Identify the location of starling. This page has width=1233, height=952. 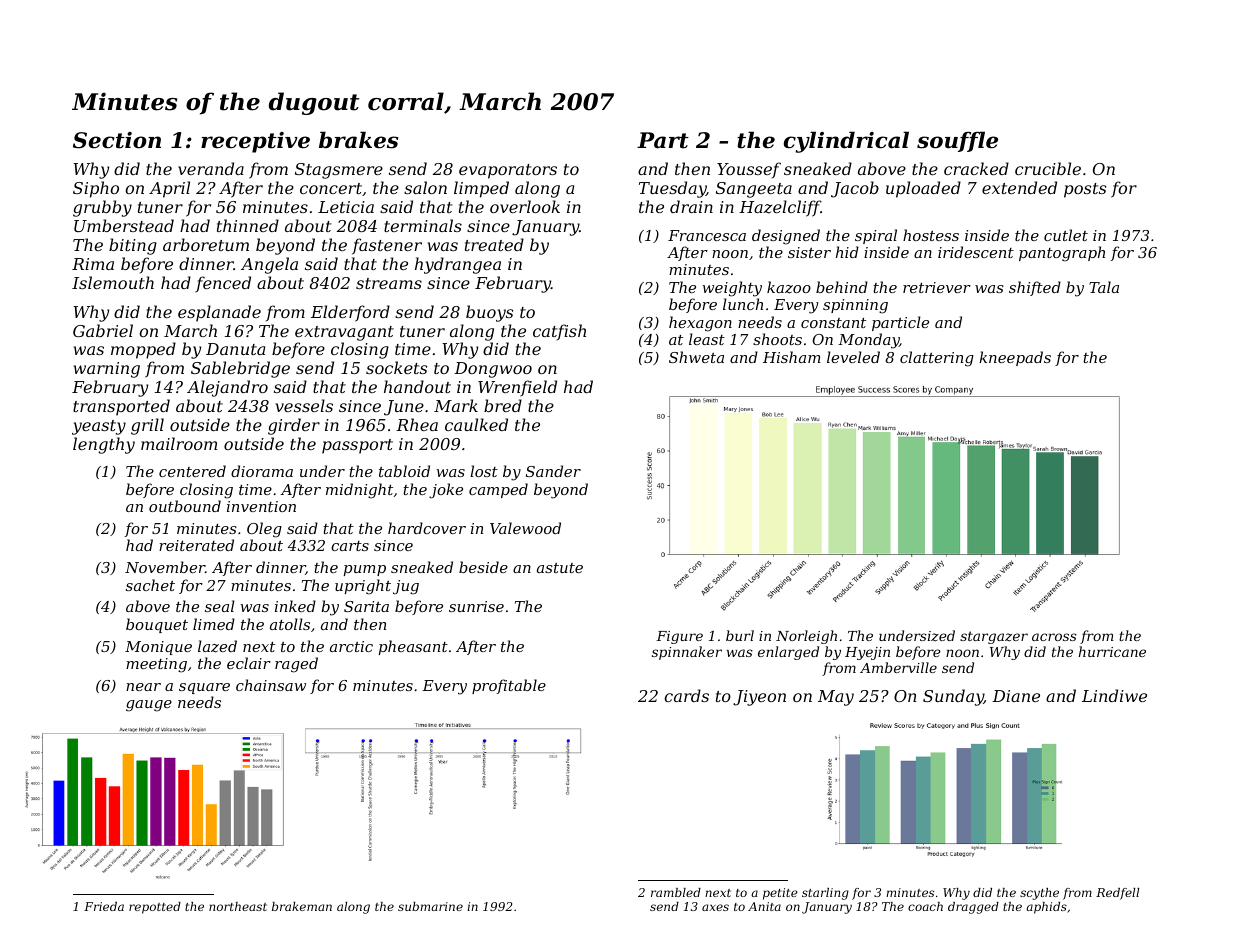
(825, 894).
